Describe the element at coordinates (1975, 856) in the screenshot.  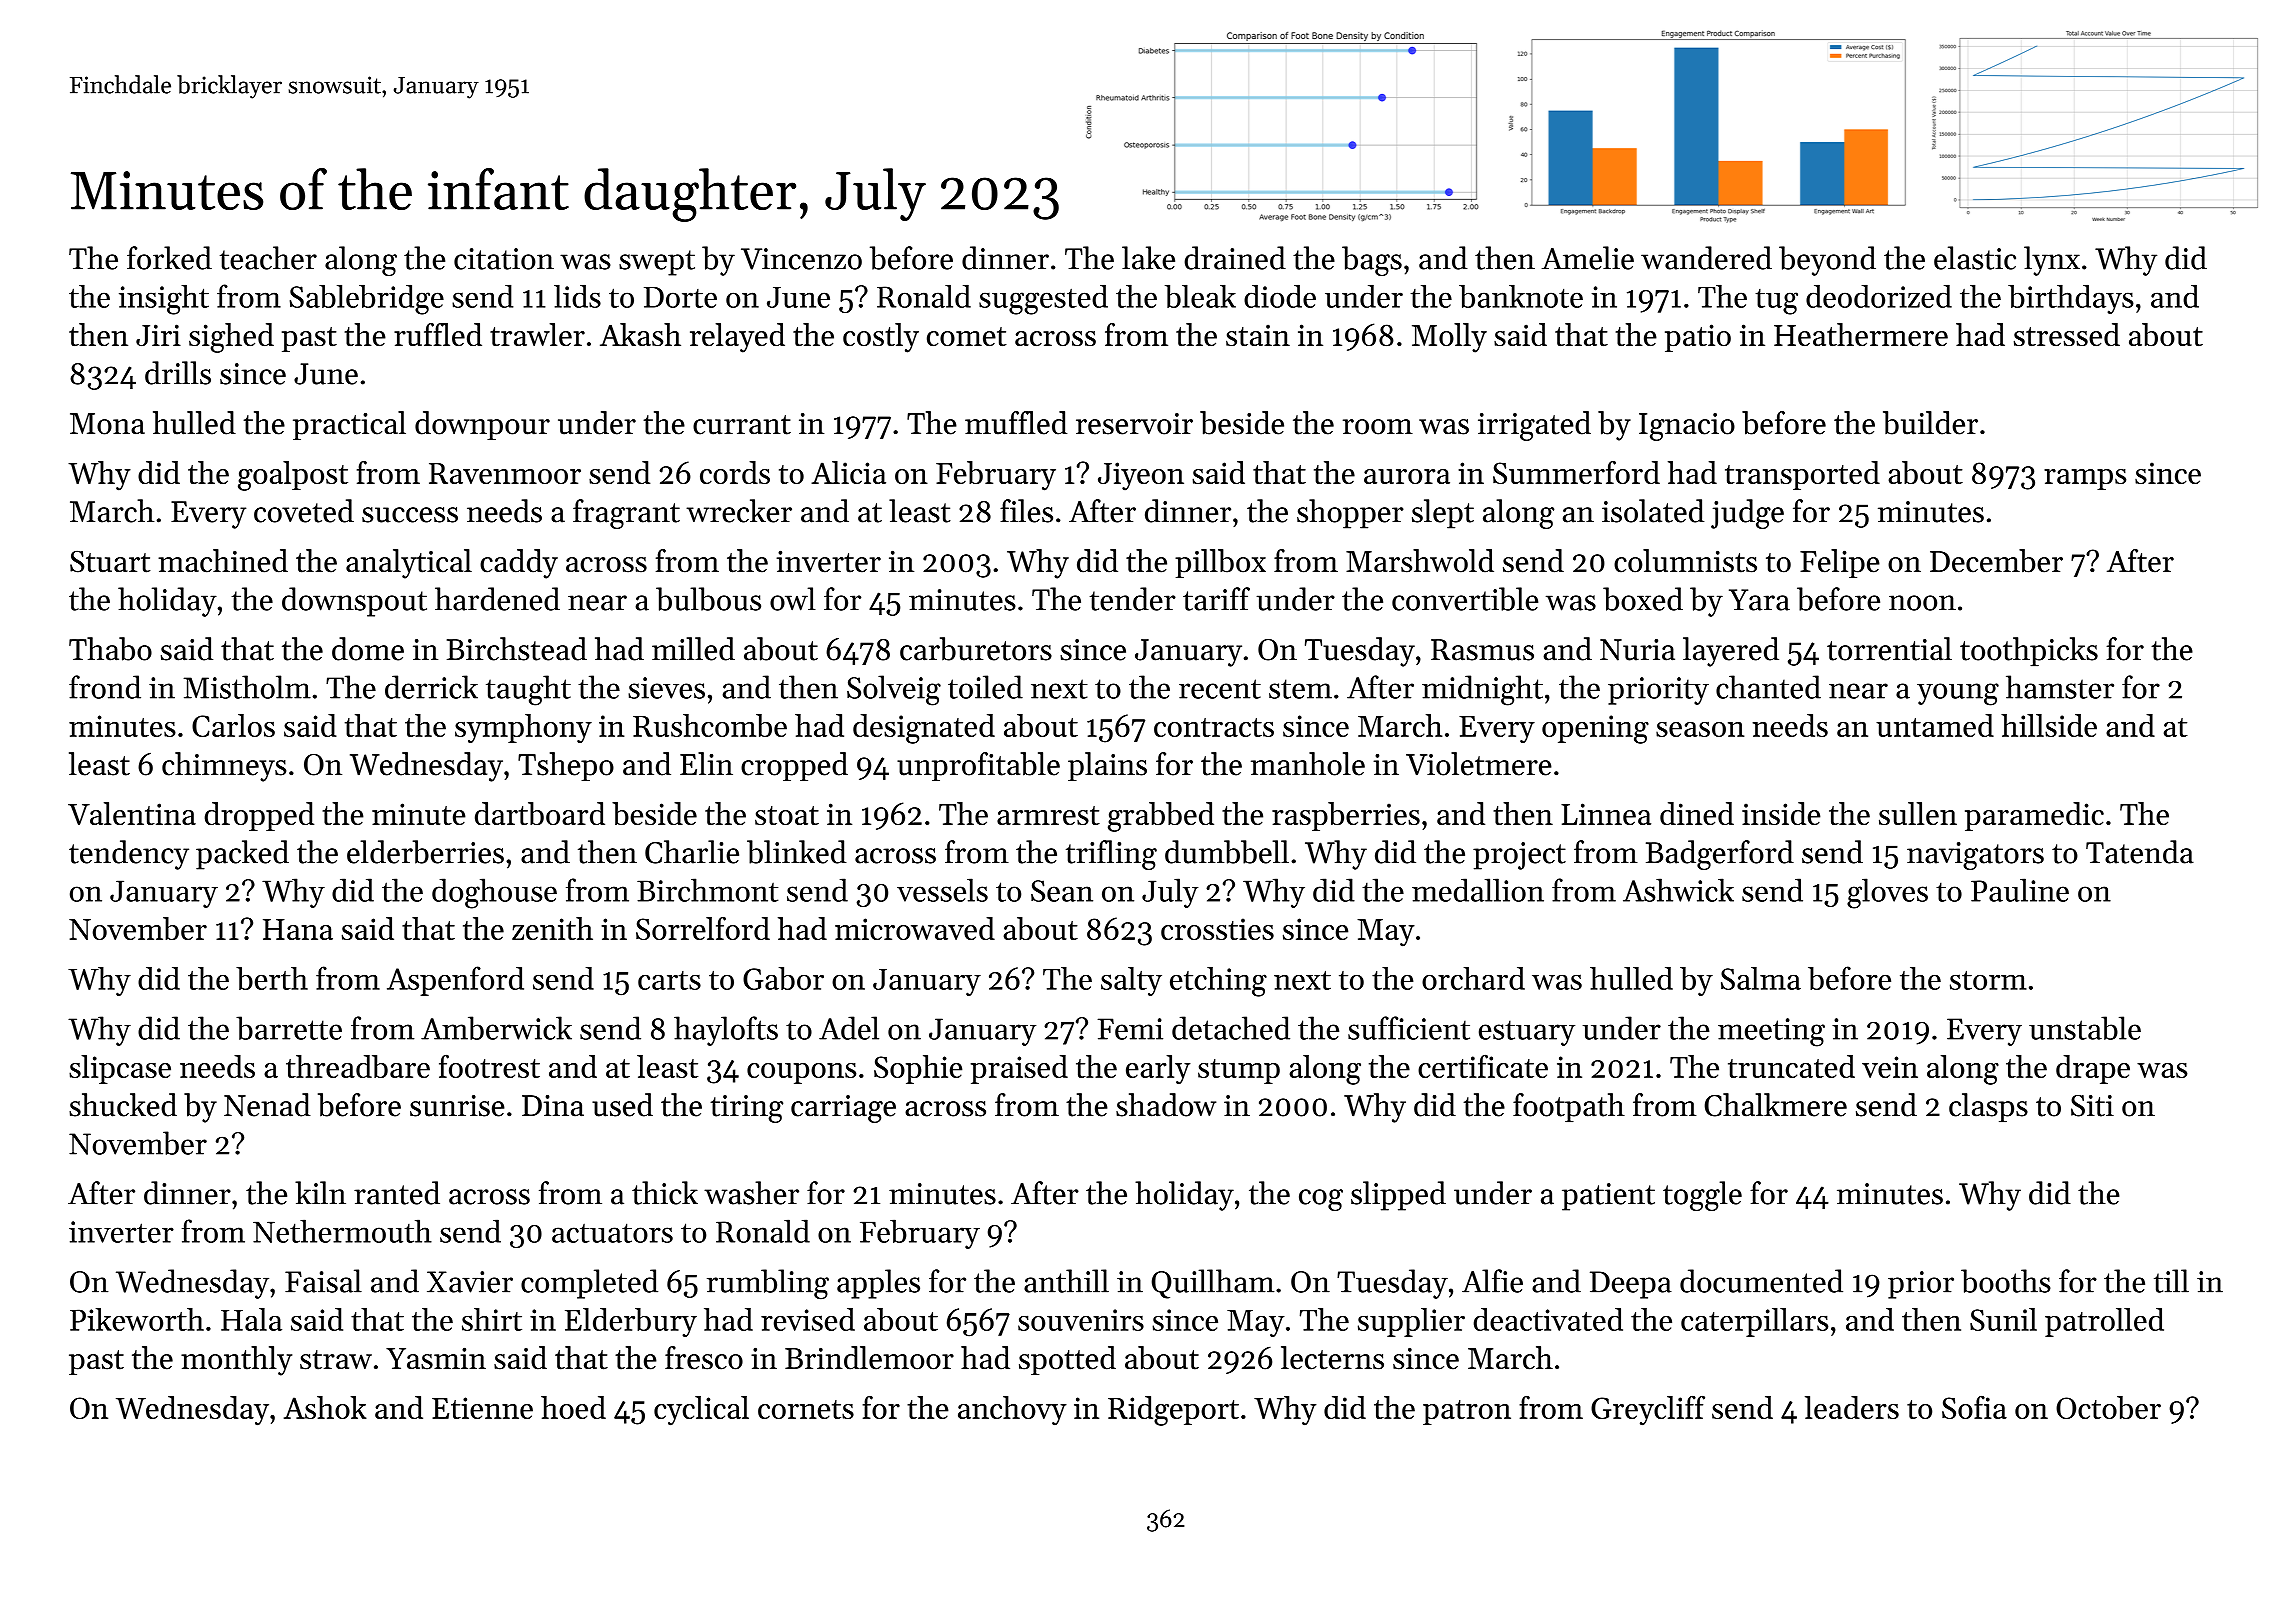
I see `navigators` at that location.
